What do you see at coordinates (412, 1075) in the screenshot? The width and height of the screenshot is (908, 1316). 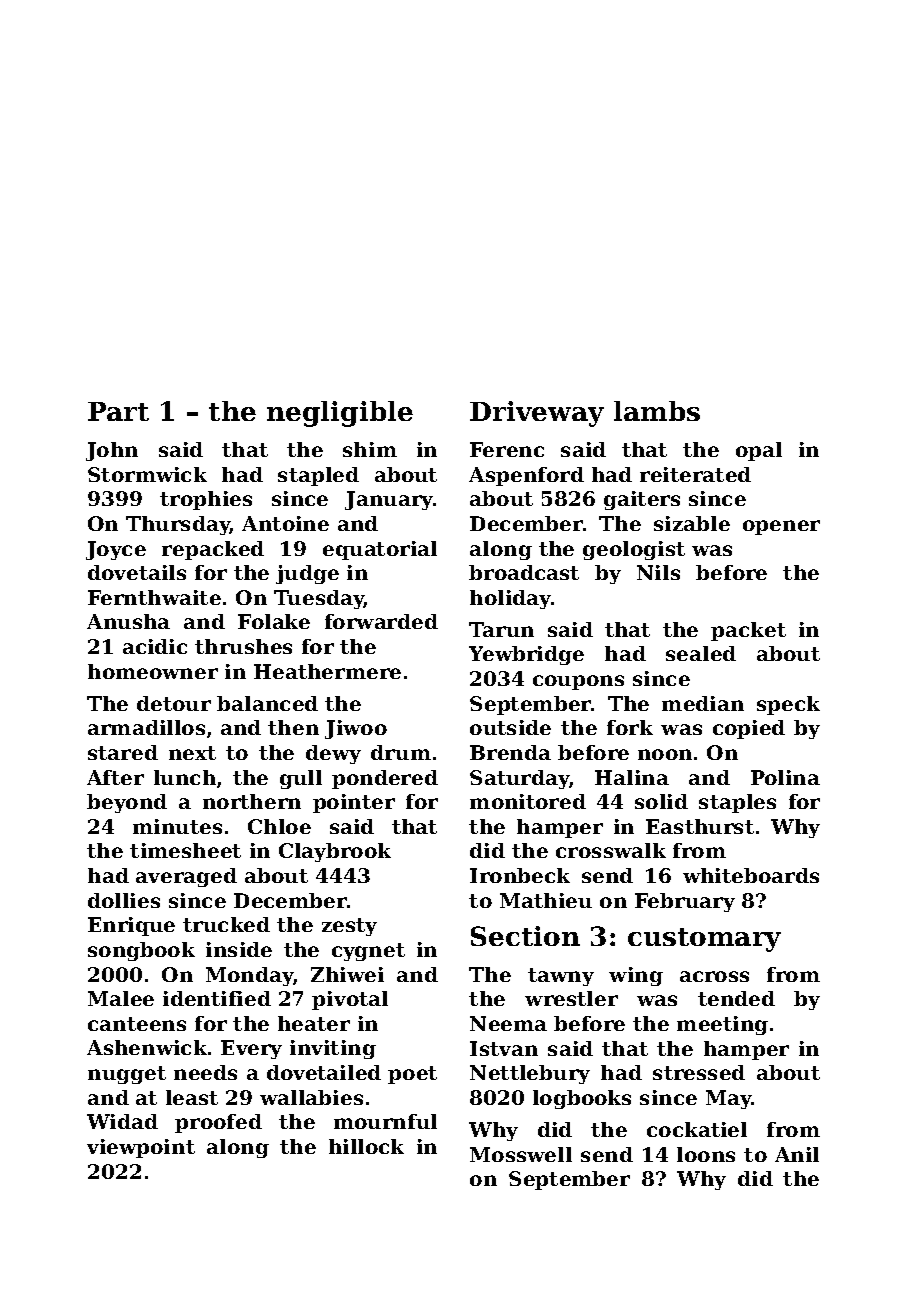 I see `poet` at bounding box center [412, 1075].
